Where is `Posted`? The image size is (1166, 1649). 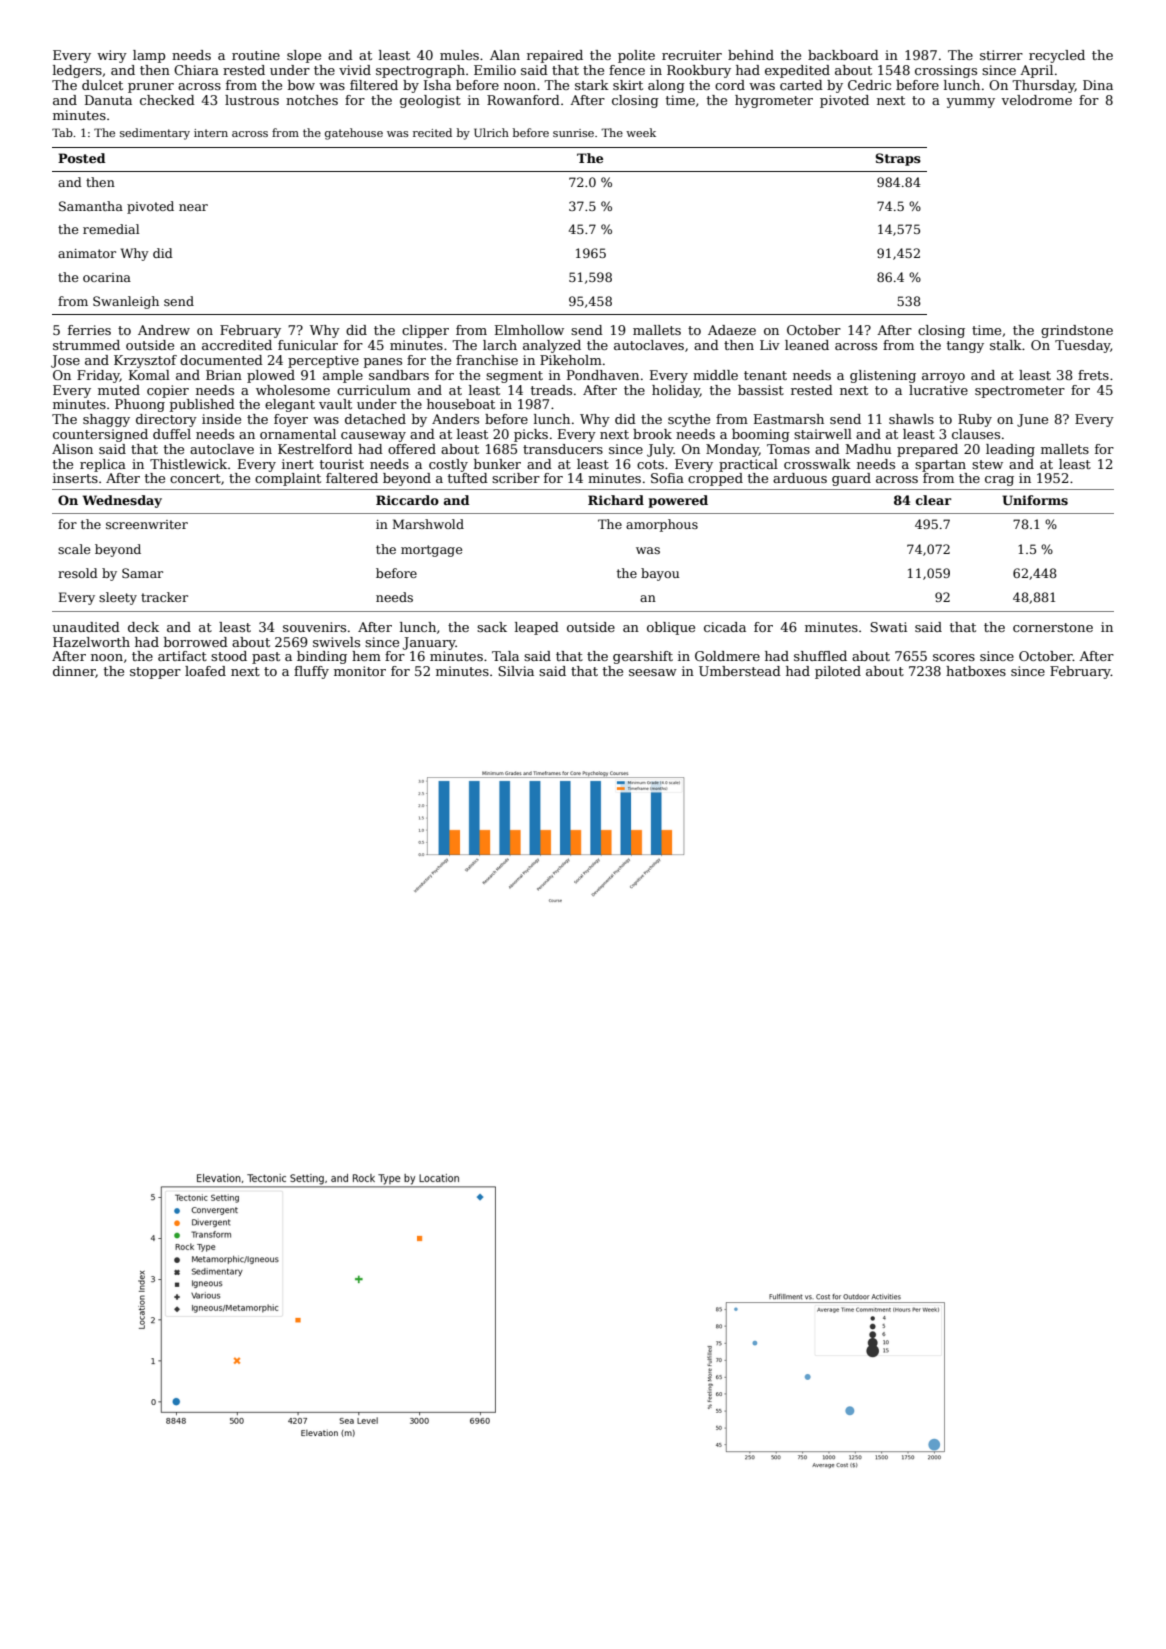 Posted is located at coordinates (82, 158).
